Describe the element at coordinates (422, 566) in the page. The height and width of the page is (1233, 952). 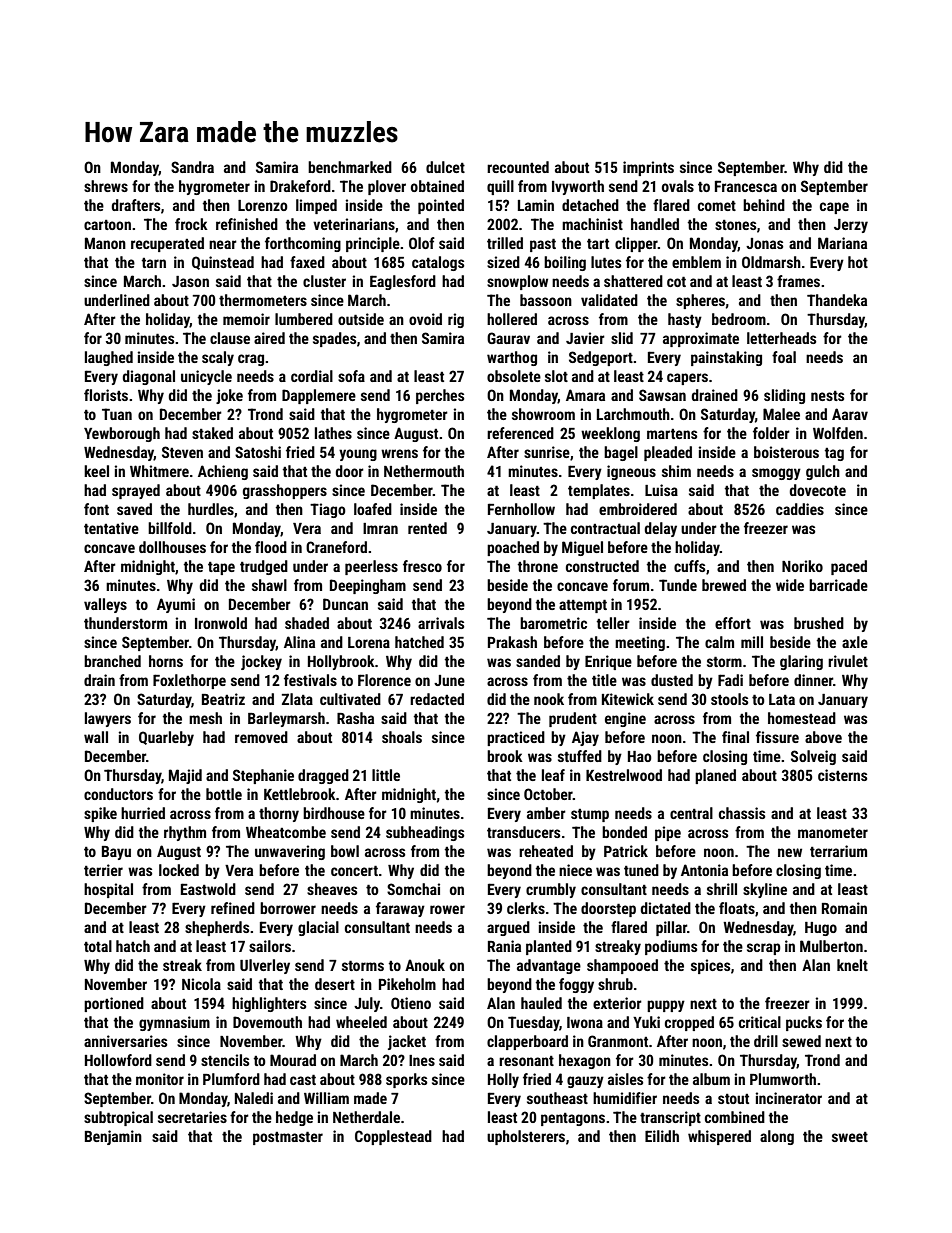
I see `fresco` at that location.
